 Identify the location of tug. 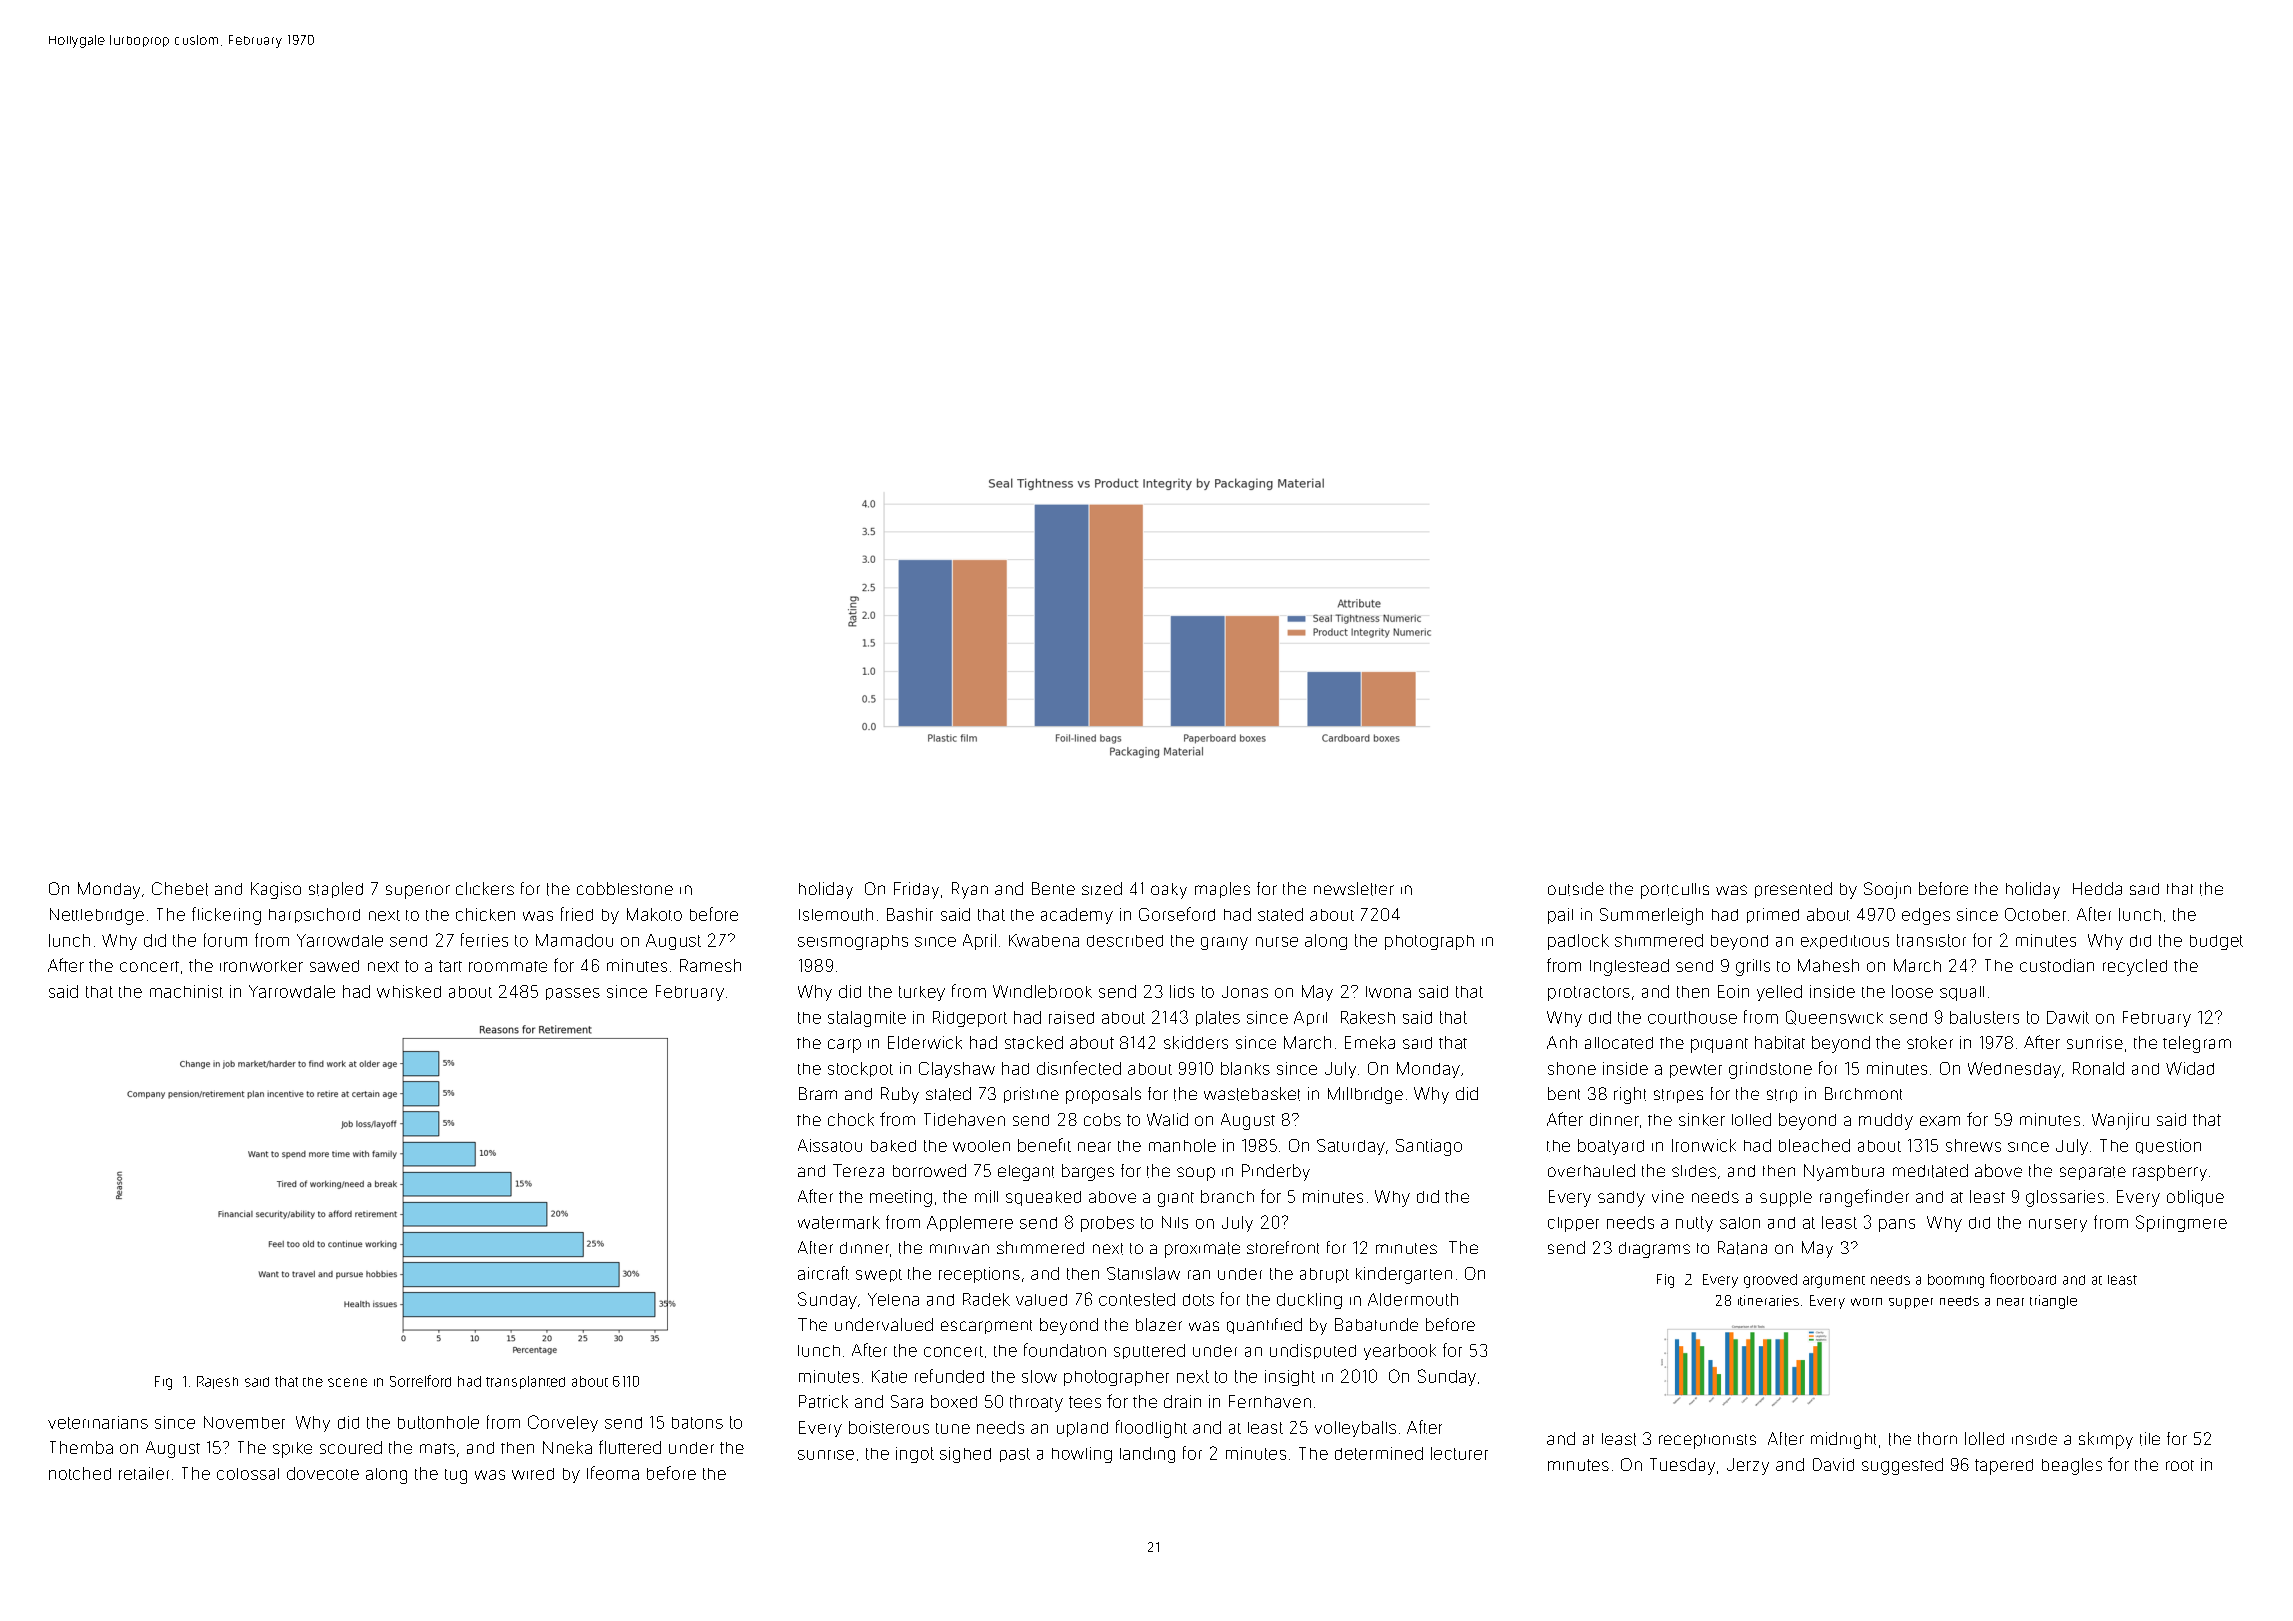
(456, 1476).
